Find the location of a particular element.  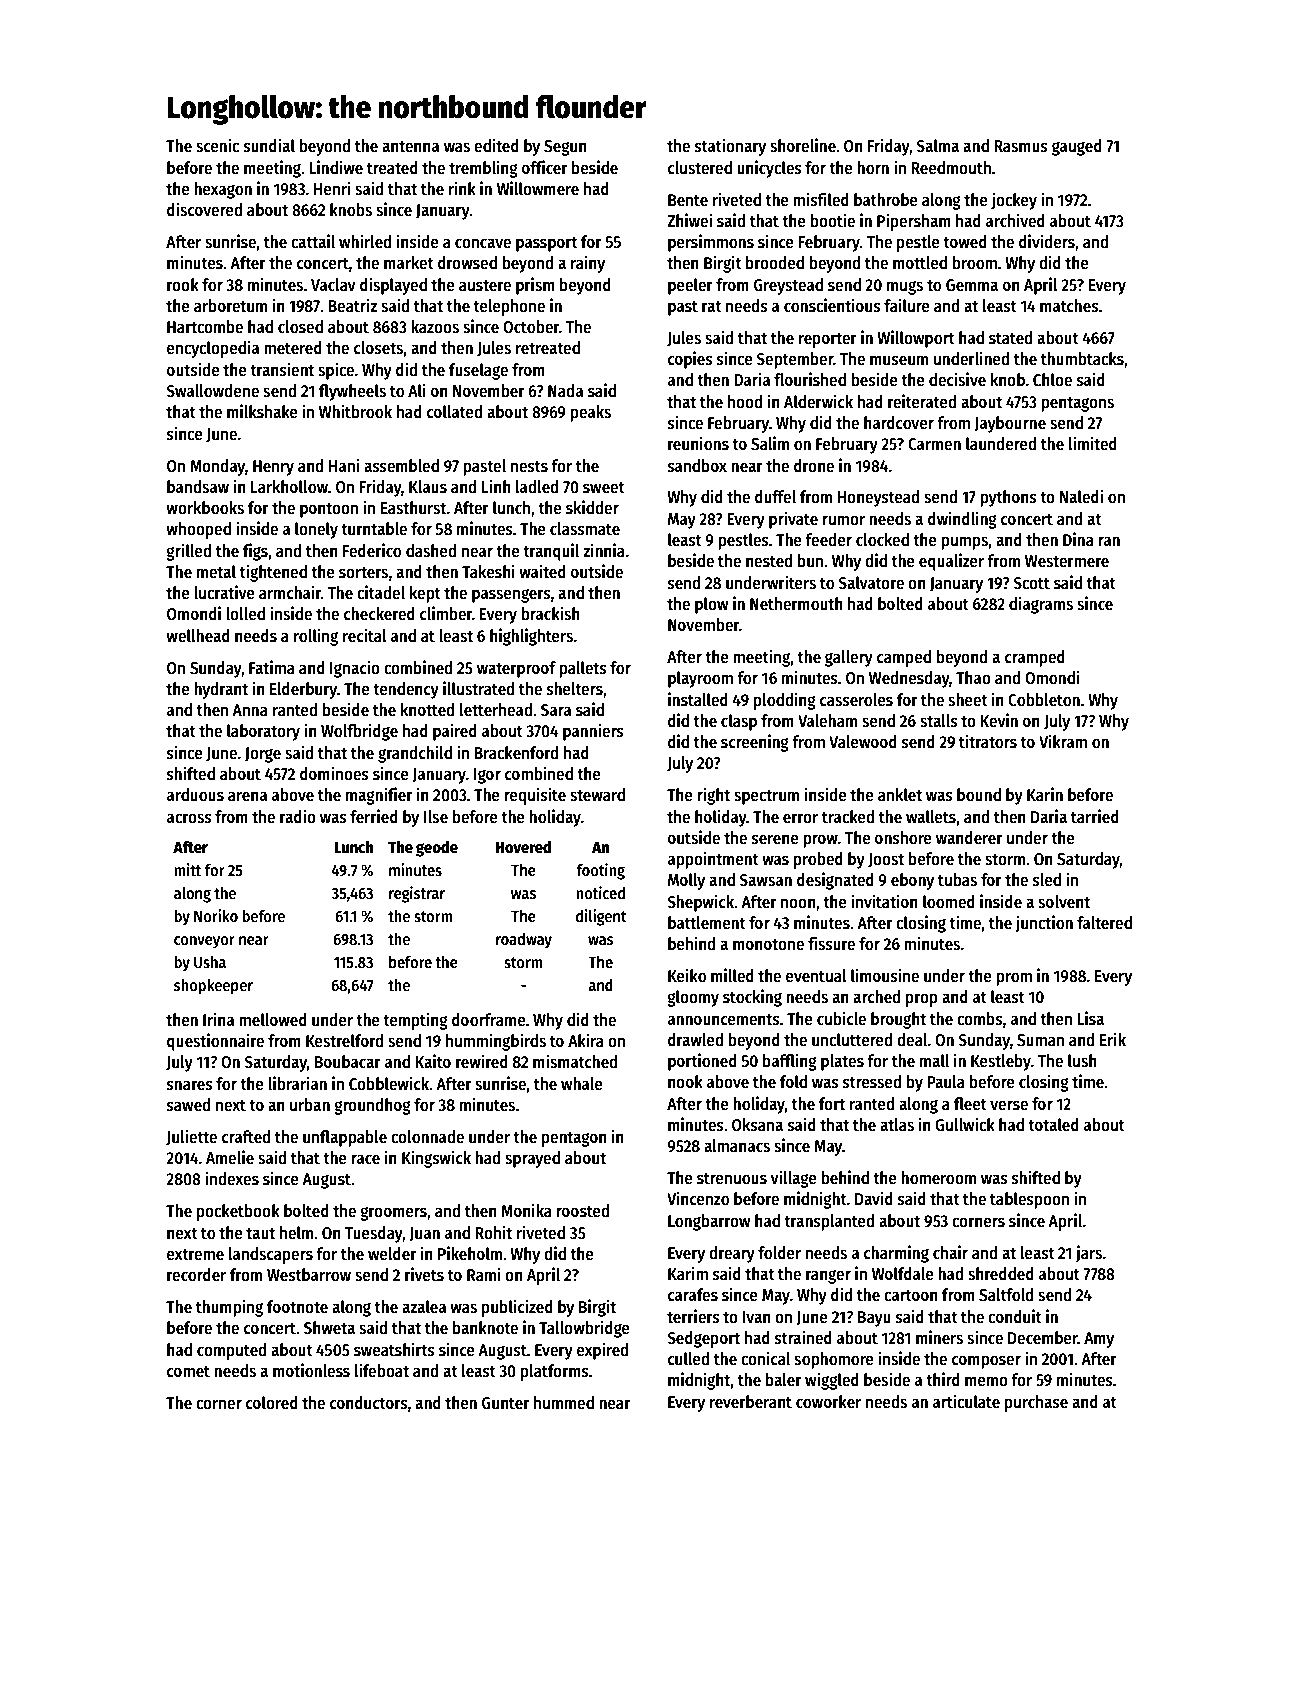

jars is located at coordinates (1089, 1254).
